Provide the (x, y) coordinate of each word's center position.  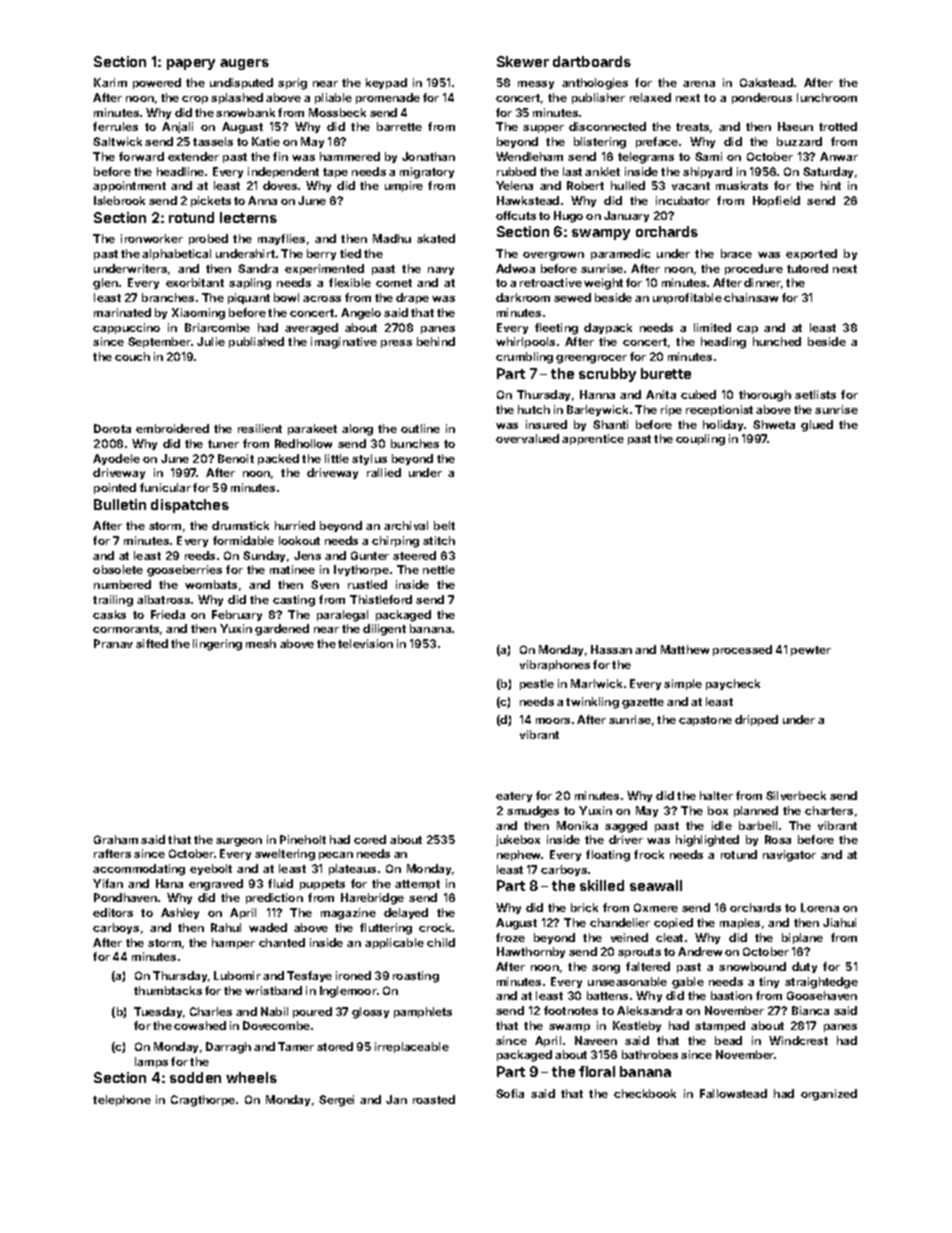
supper (543, 129)
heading (723, 343)
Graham (116, 839)
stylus (369, 459)
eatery (514, 797)
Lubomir (237, 975)
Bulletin (120, 504)
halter (716, 795)
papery (191, 64)
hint (831, 185)
